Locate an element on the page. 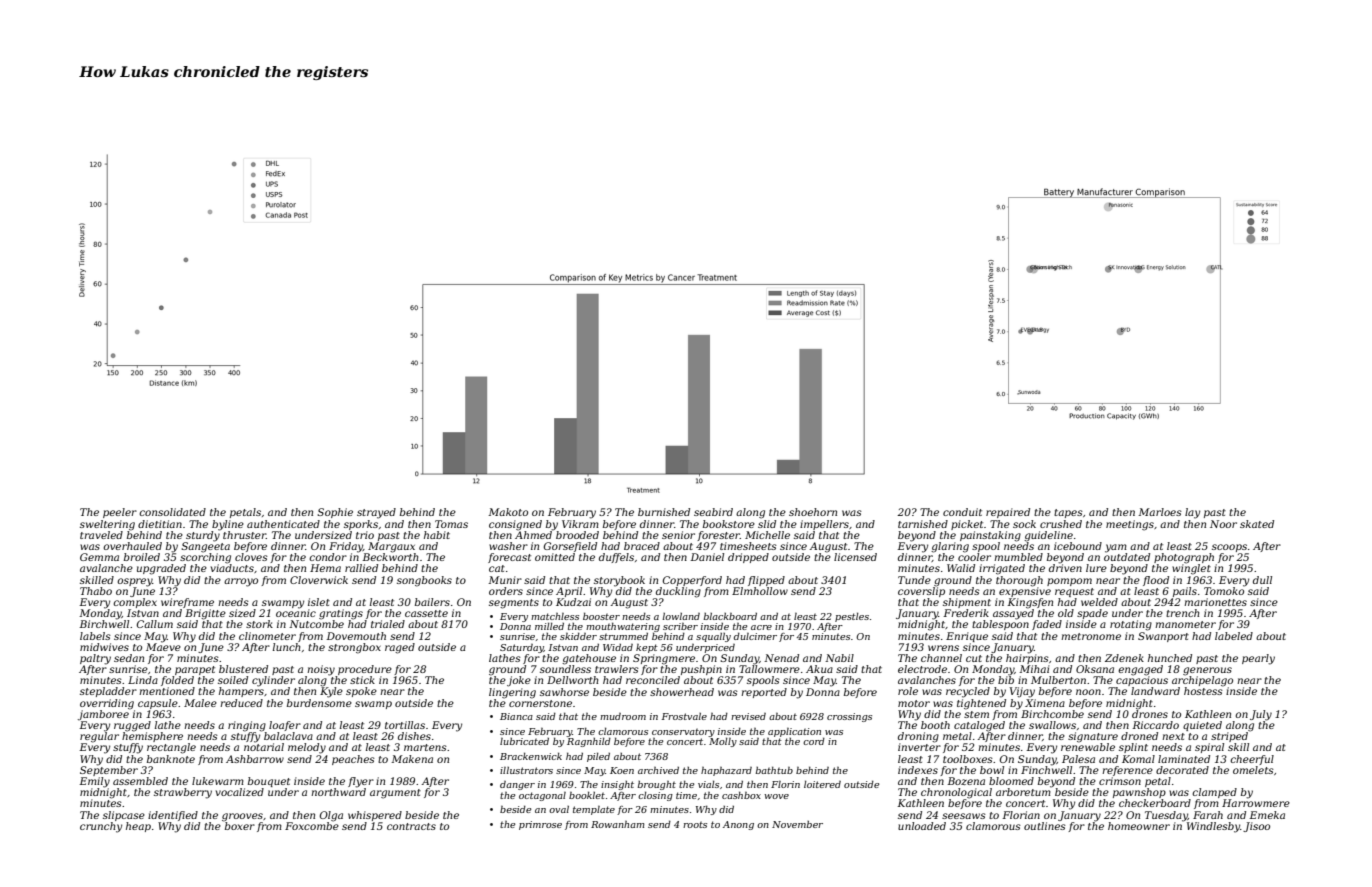 The width and height of the page is (1372, 887). consolidated is located at coordinates (172, 512).
